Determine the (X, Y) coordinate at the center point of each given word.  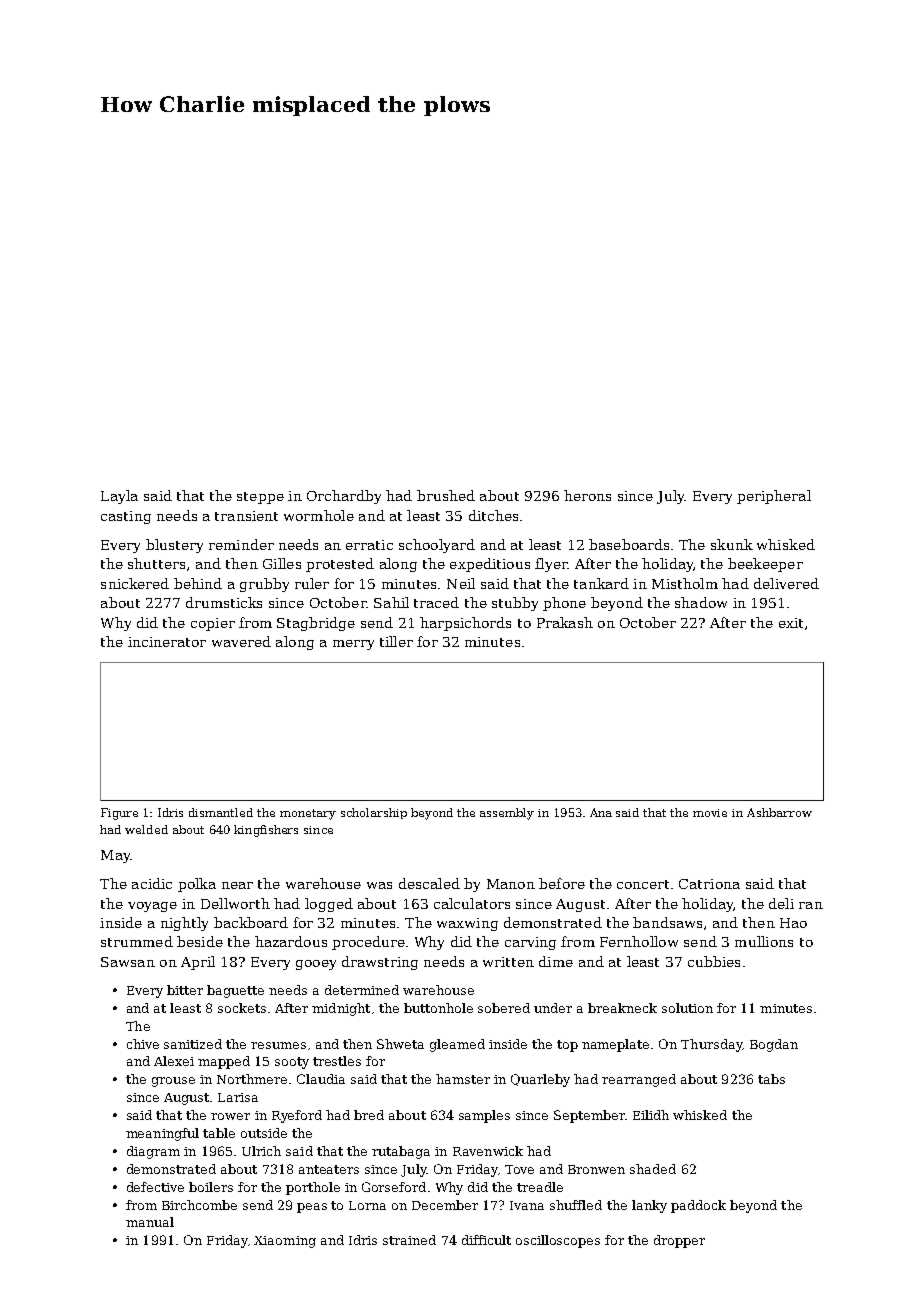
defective (155, 1187)
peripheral (774, 497)
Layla (119, 497)
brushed (446, 495)
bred (369, 1115)
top (567, 1046)
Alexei (174, 1061)
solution (687, 1008)
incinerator (167, 642)
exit (791, 623)
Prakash (565, 622)
